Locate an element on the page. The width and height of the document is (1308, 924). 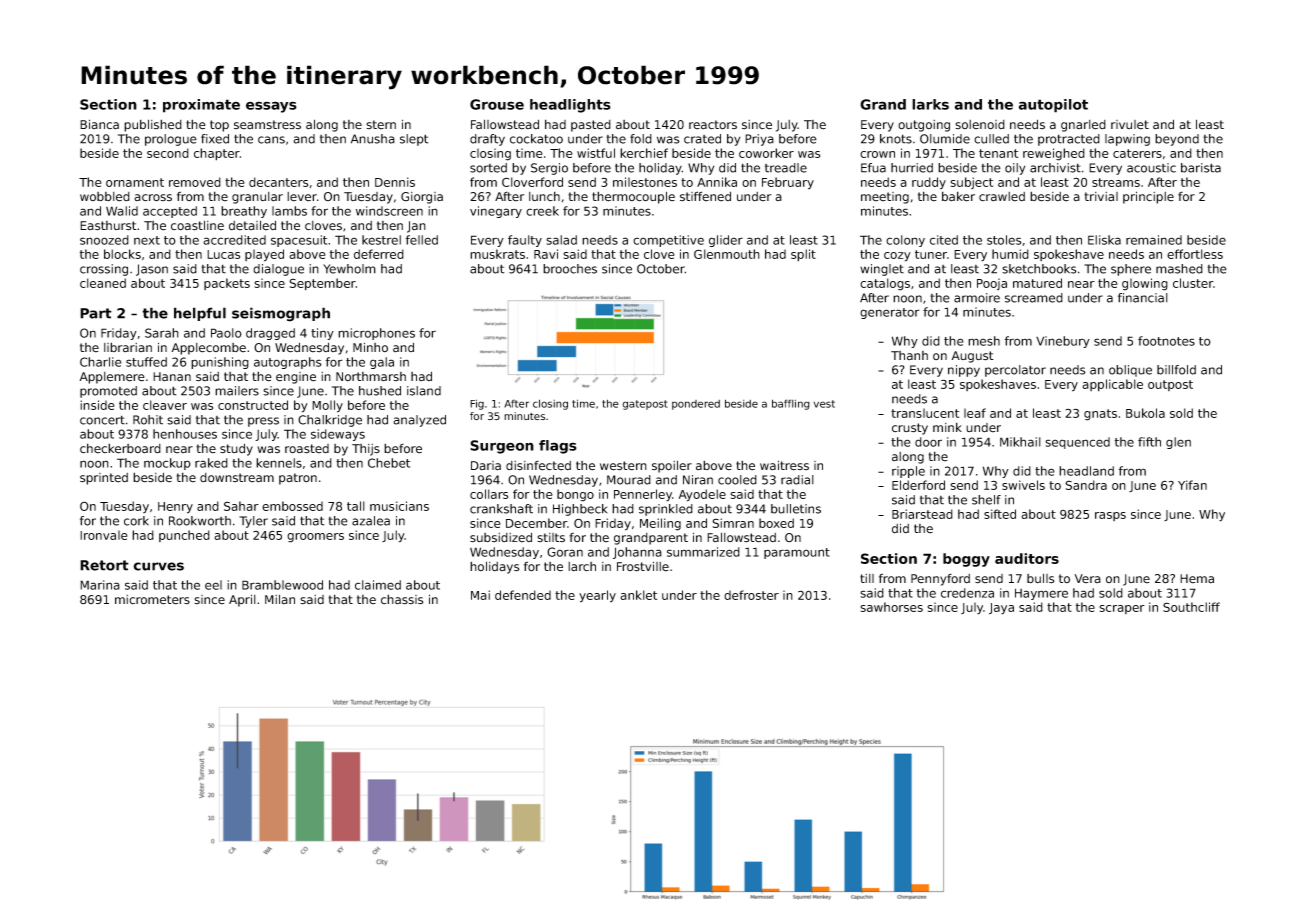
claimed is located at coordinates (378, 585).
